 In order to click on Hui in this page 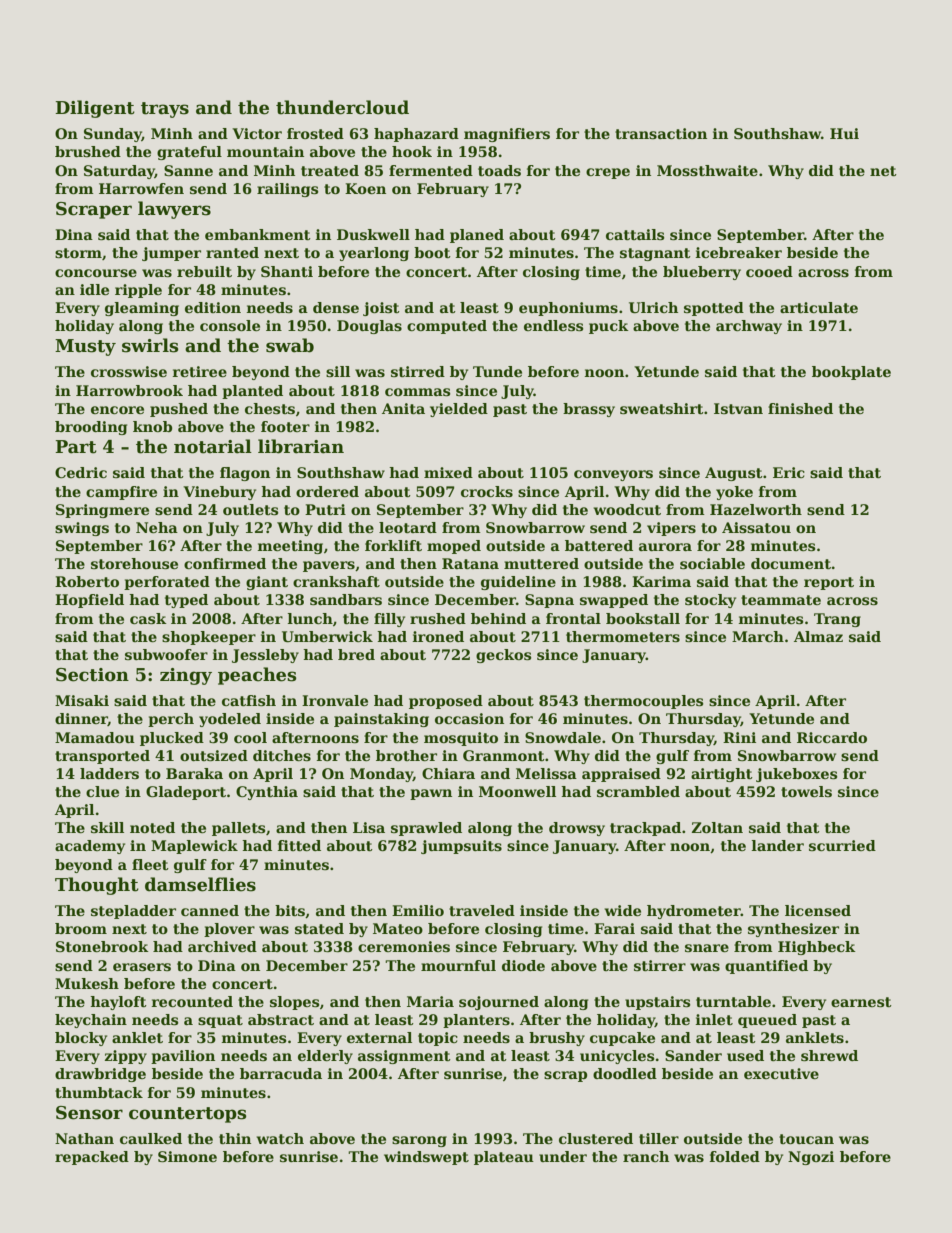, I will do `click(844, 133)`.
